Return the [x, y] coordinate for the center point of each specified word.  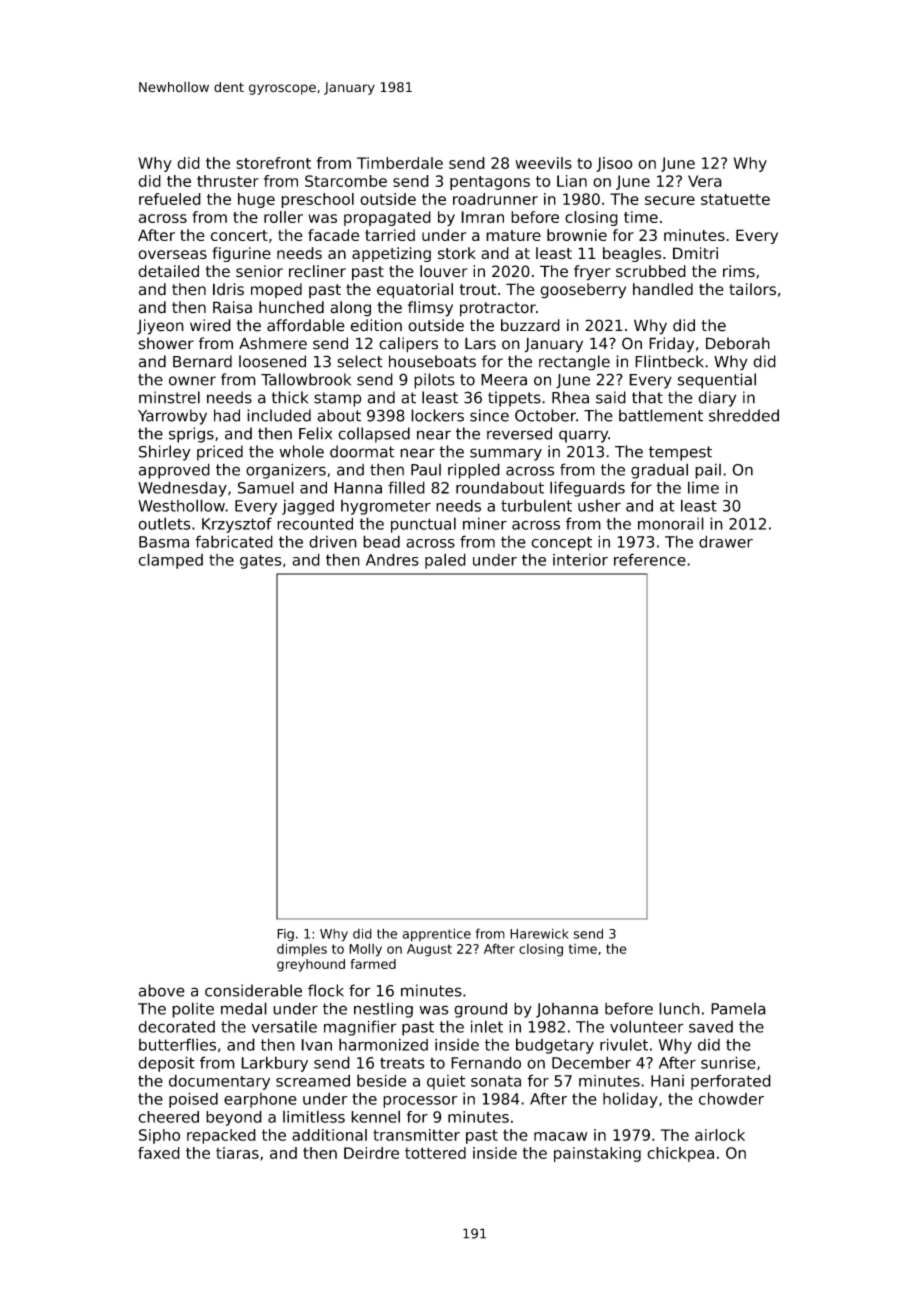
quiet [446, 1082]
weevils [543, 163]
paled [445, 561]
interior [580, 560]
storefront [273, 163]
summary [506, 454]
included [279, 415]
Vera [705, 181]
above [162, 990]
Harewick [539, 933]
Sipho [159, 1136]
